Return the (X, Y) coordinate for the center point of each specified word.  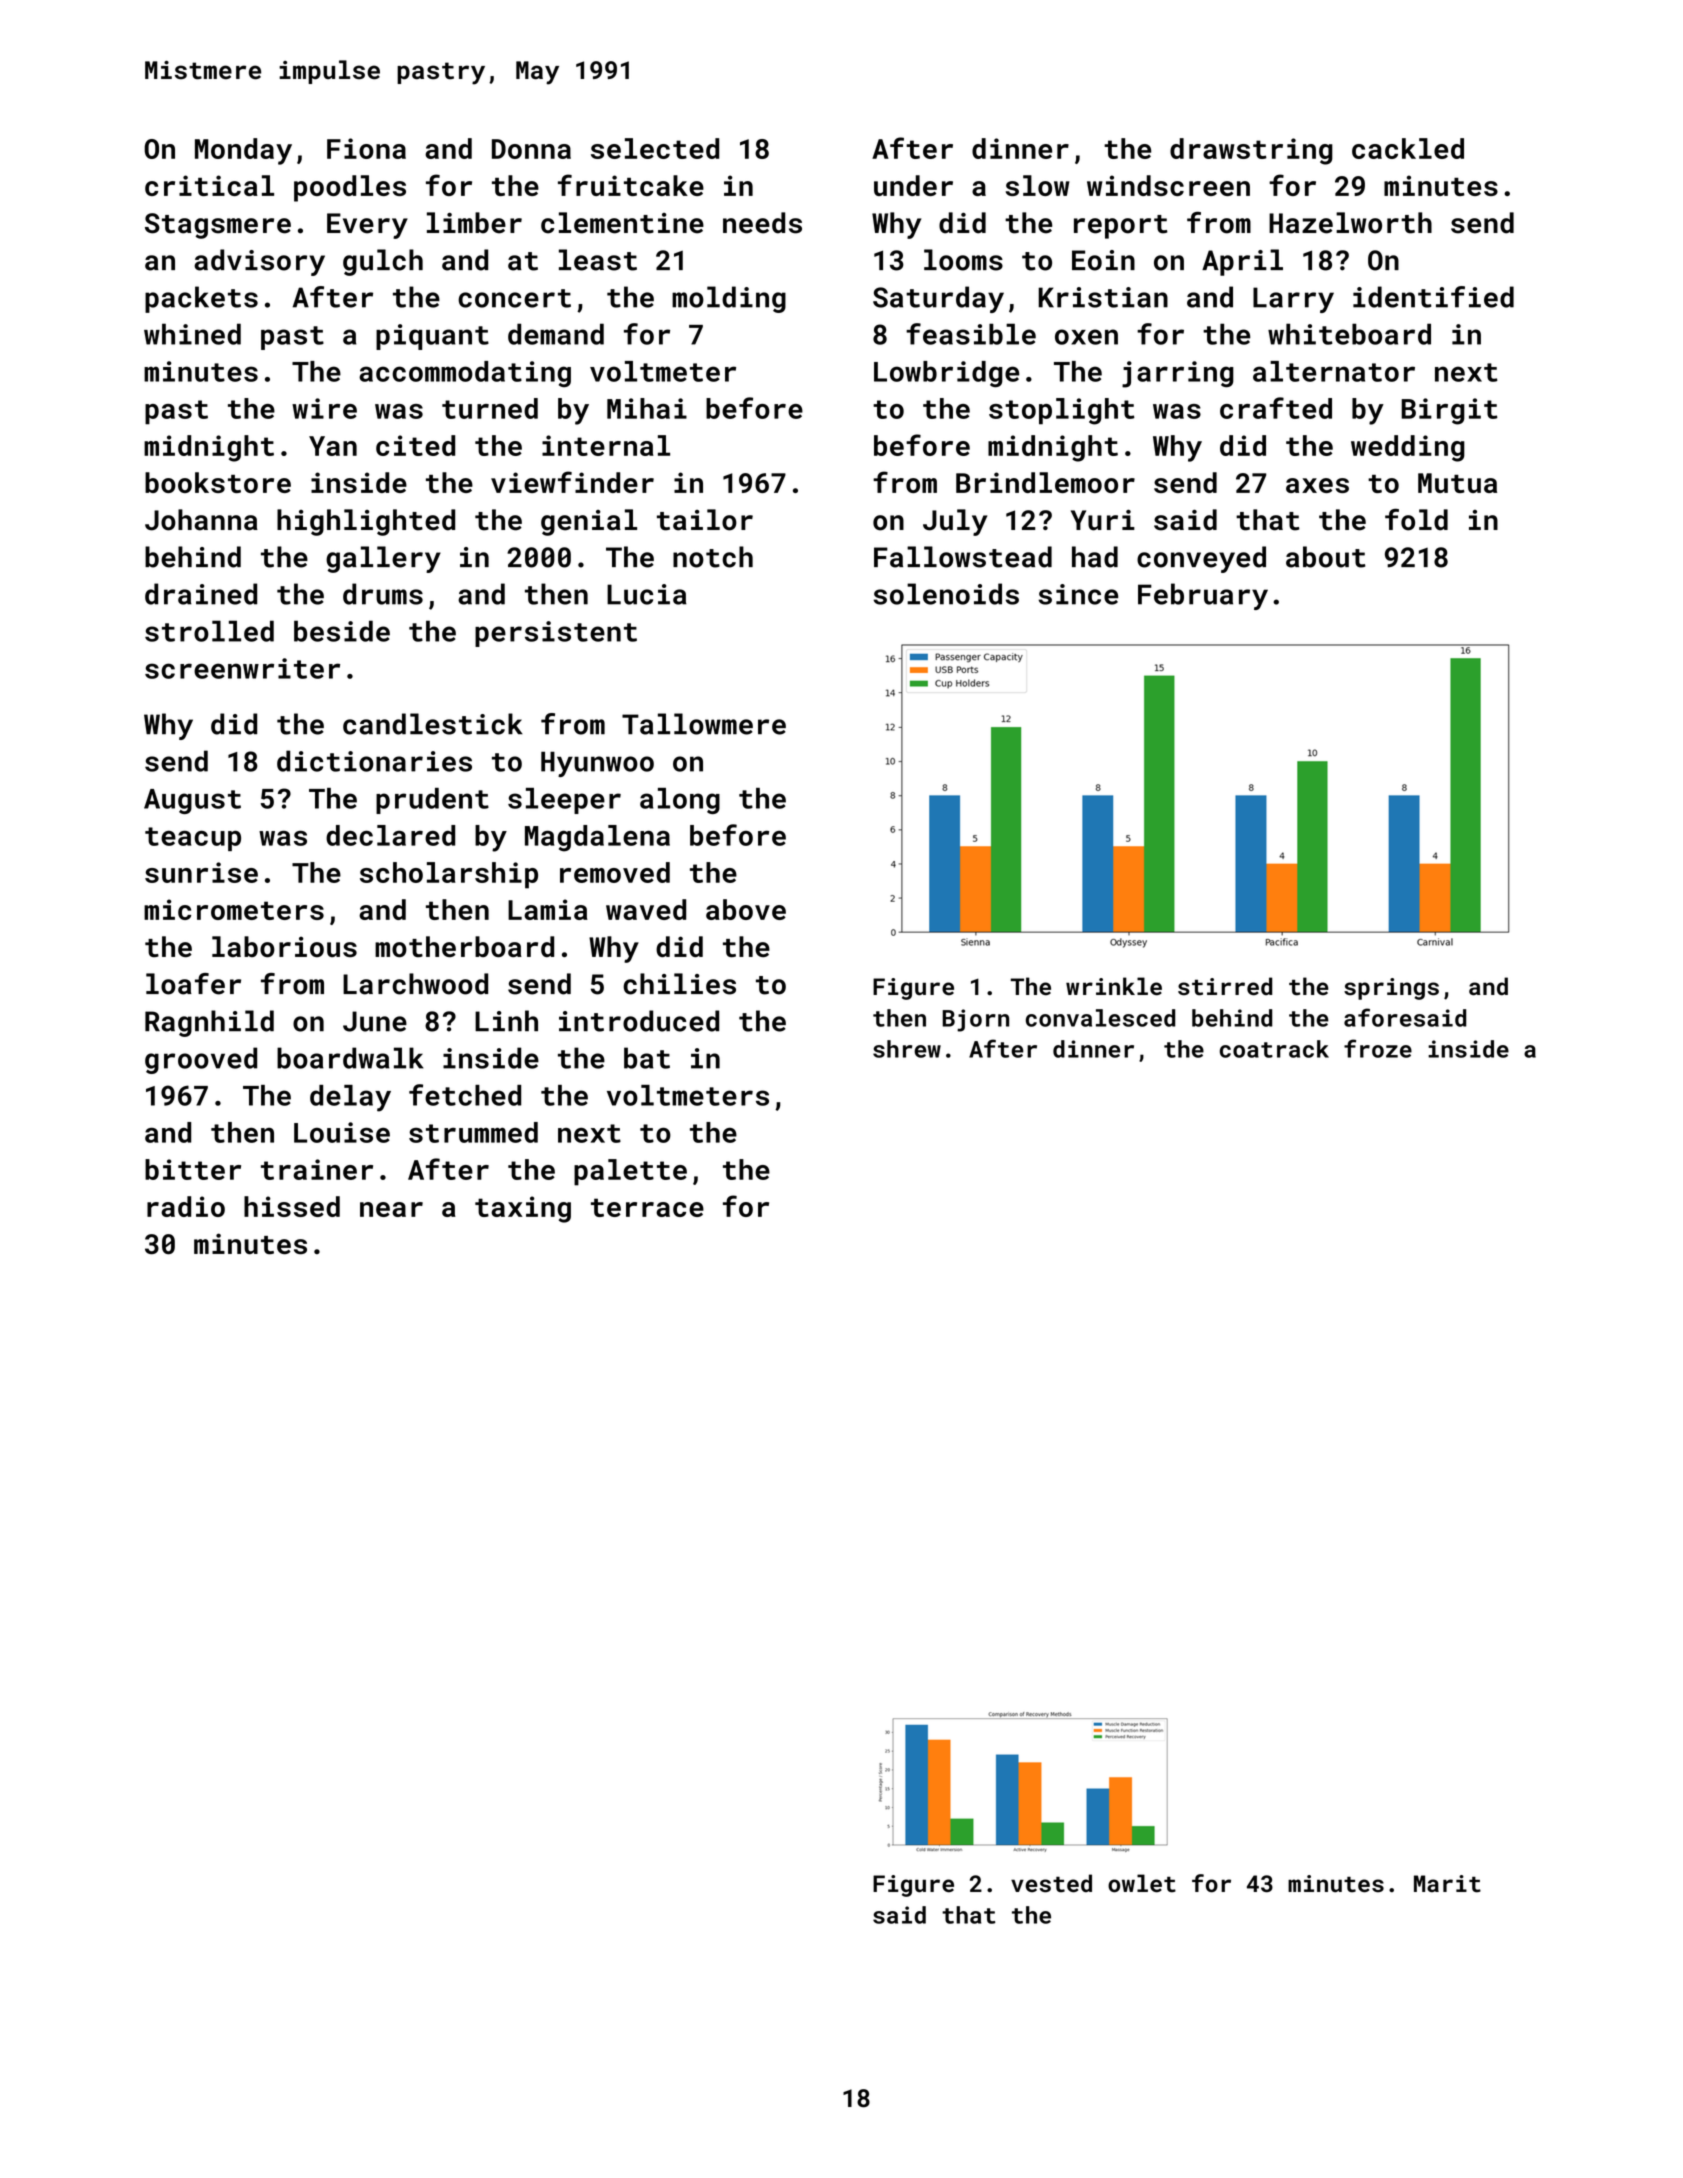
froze (1378, 1048)
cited (415, 445)
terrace (647, 1207)
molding (729, 299)
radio (186, 1206)
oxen (1086, 337)
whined (192, 334)
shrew (907, 1049)
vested (1051, 1883)
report (1121, 227)
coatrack (1274, 1049)
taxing (523, 1209)
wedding (1408, 448)
